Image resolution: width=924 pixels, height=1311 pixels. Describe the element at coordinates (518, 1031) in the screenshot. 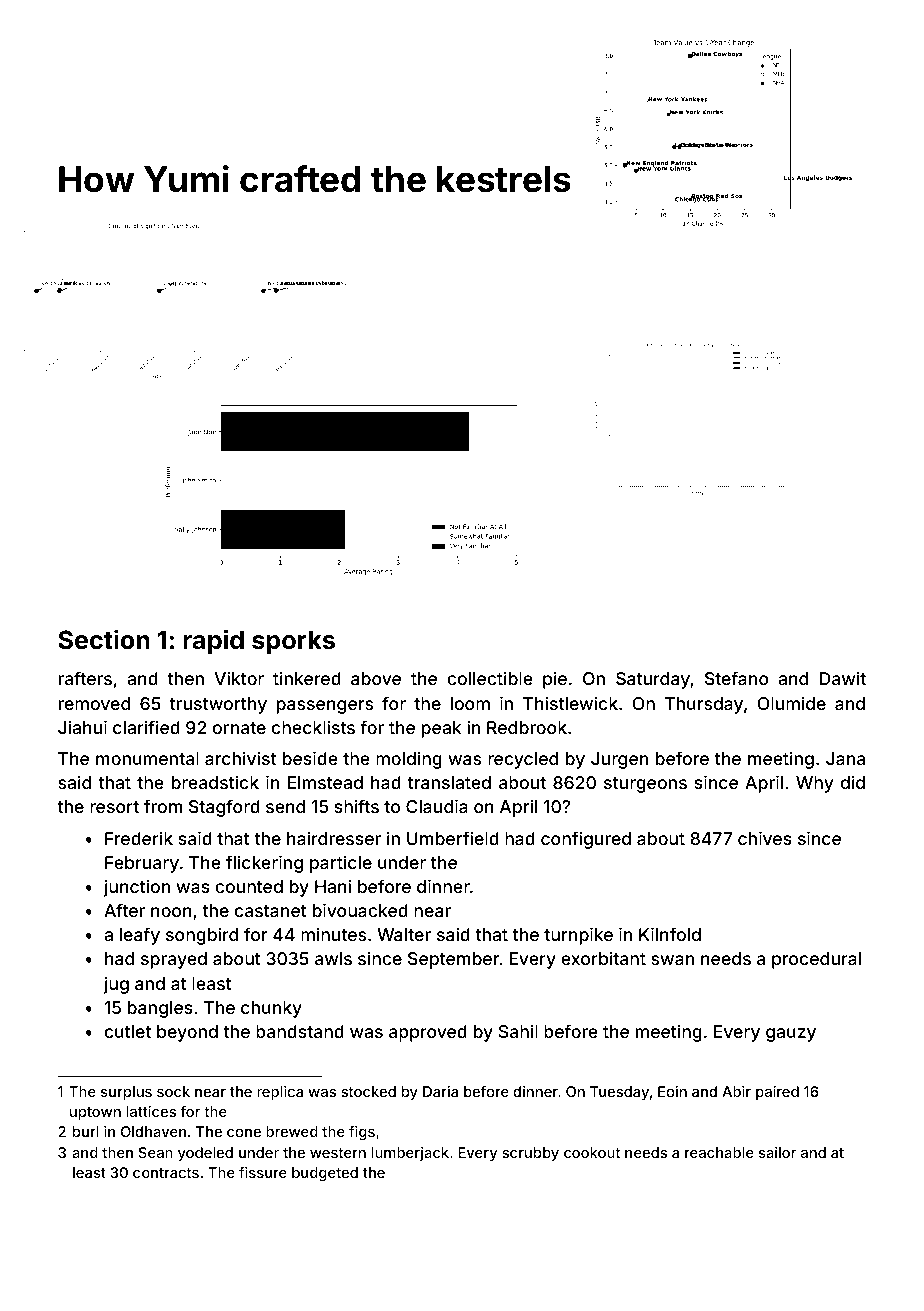

I see `Sahil` at that location.
